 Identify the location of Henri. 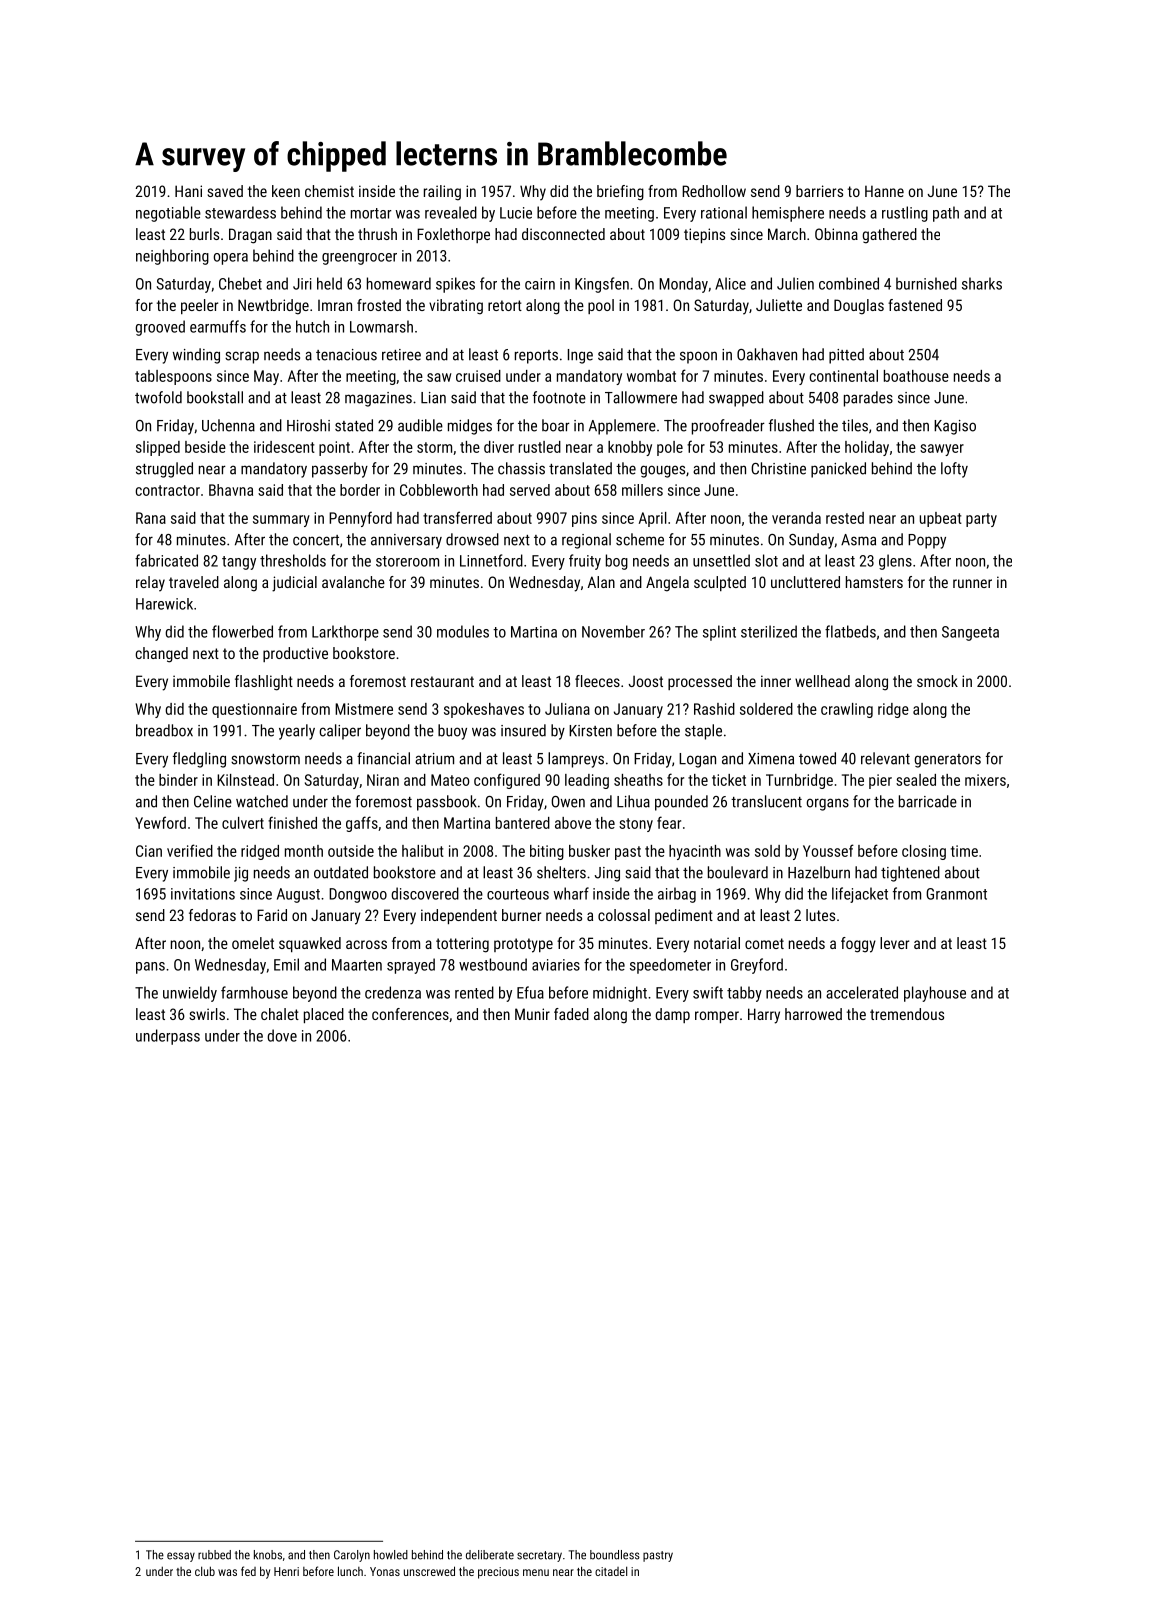
(286, 1571).
